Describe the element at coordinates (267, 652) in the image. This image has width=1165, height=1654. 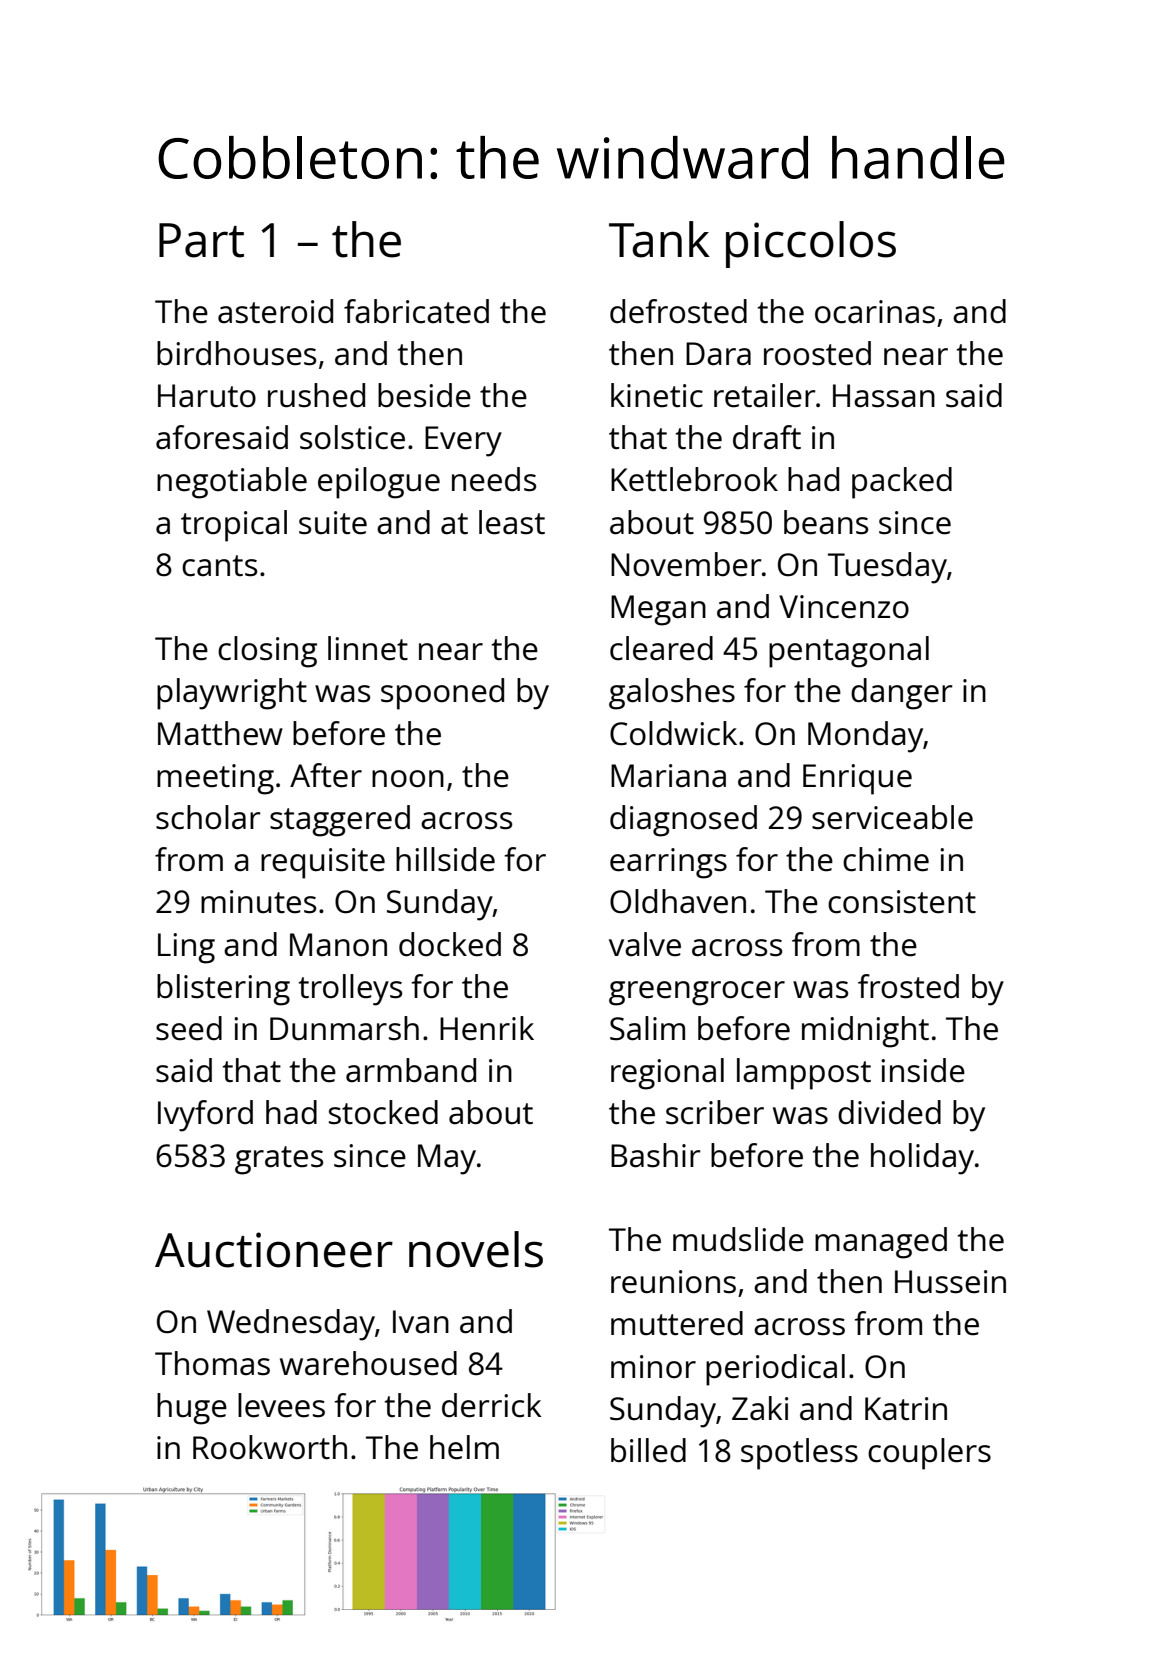
I see `closing` at that location.
